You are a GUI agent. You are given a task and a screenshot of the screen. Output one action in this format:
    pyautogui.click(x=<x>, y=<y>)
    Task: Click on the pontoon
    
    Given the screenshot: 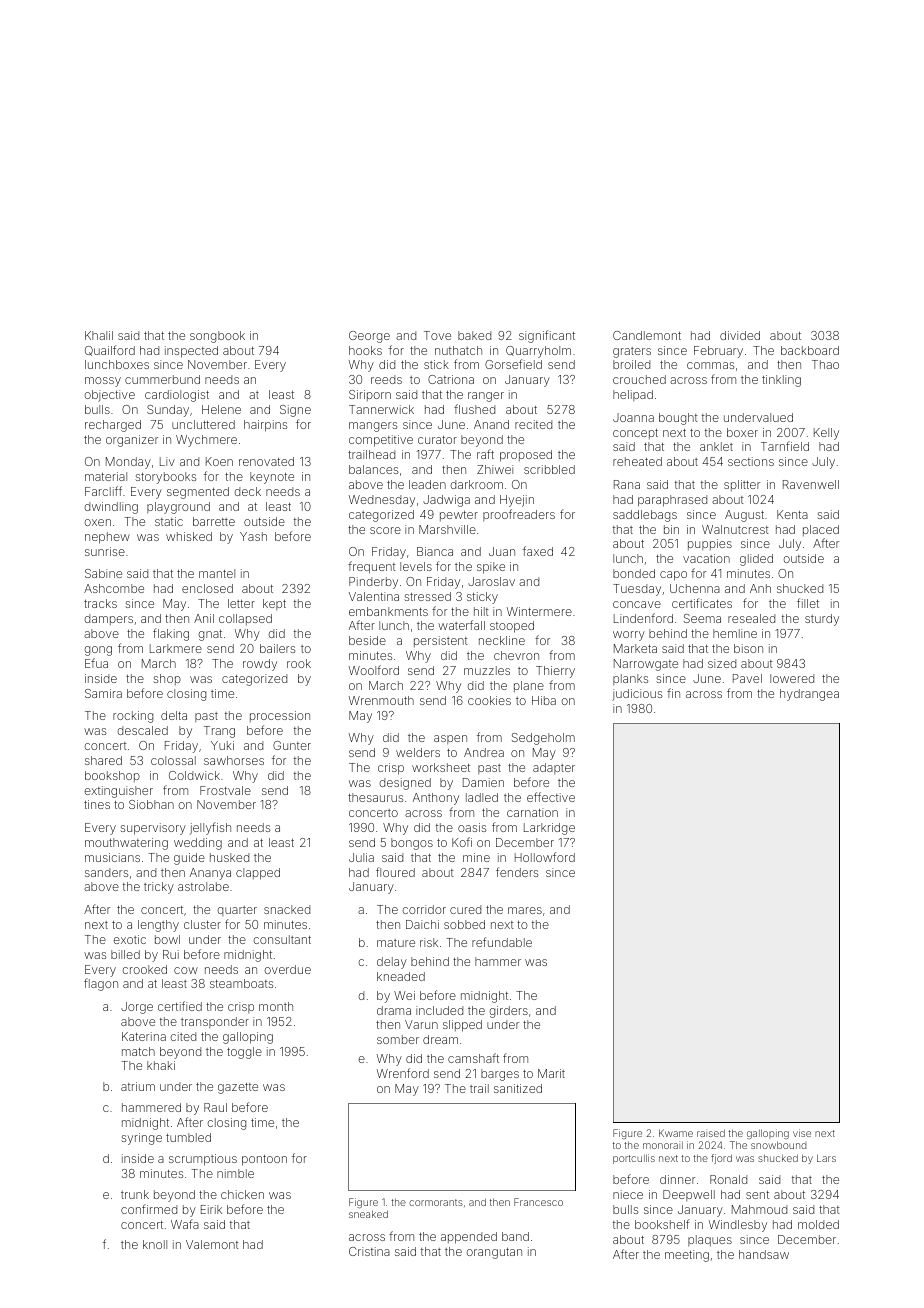 What is the action you would take?
    pyautogui.click(x=264, y=1160)
